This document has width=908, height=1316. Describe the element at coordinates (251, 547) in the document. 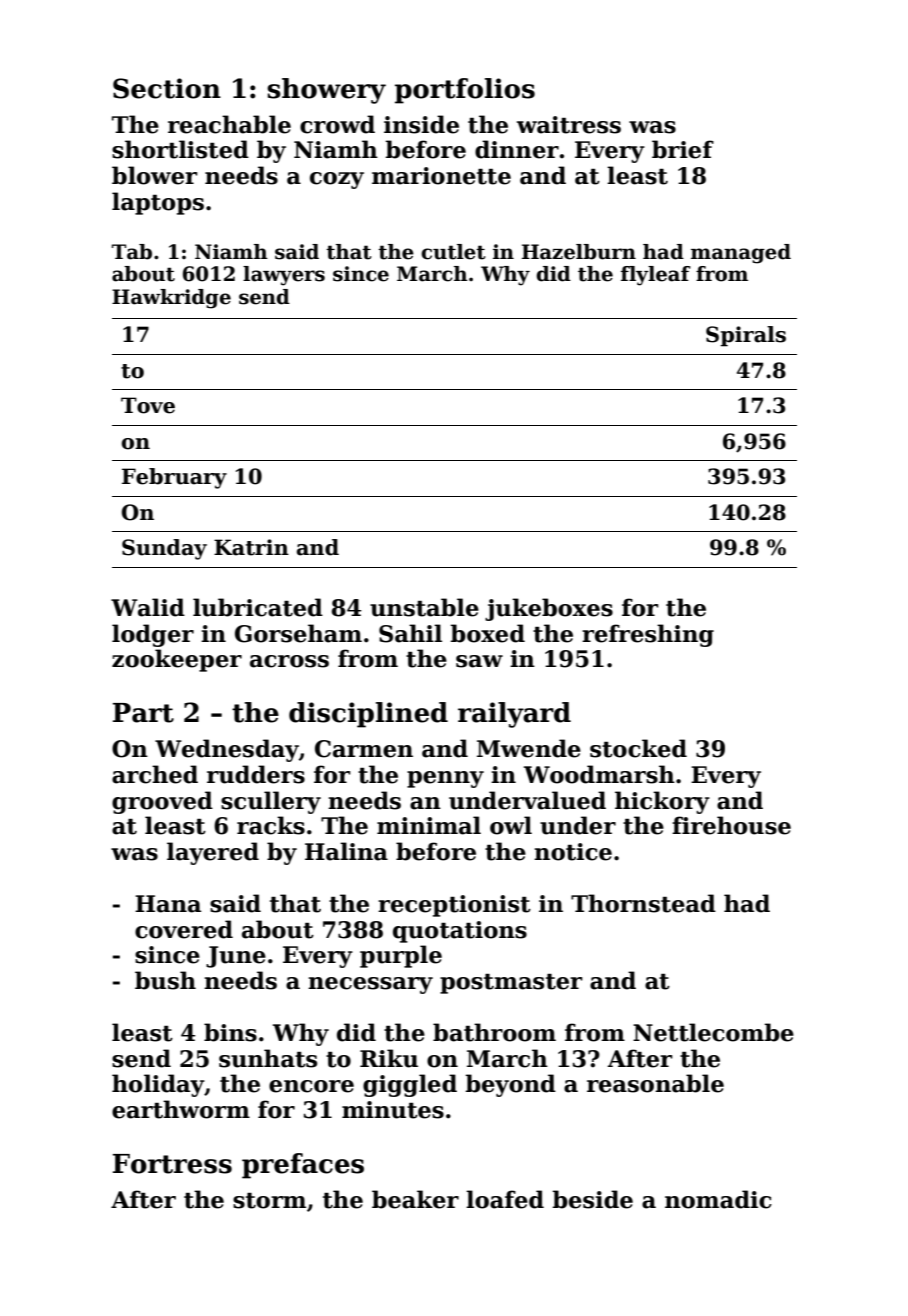

I see `Katrin` at that location.
